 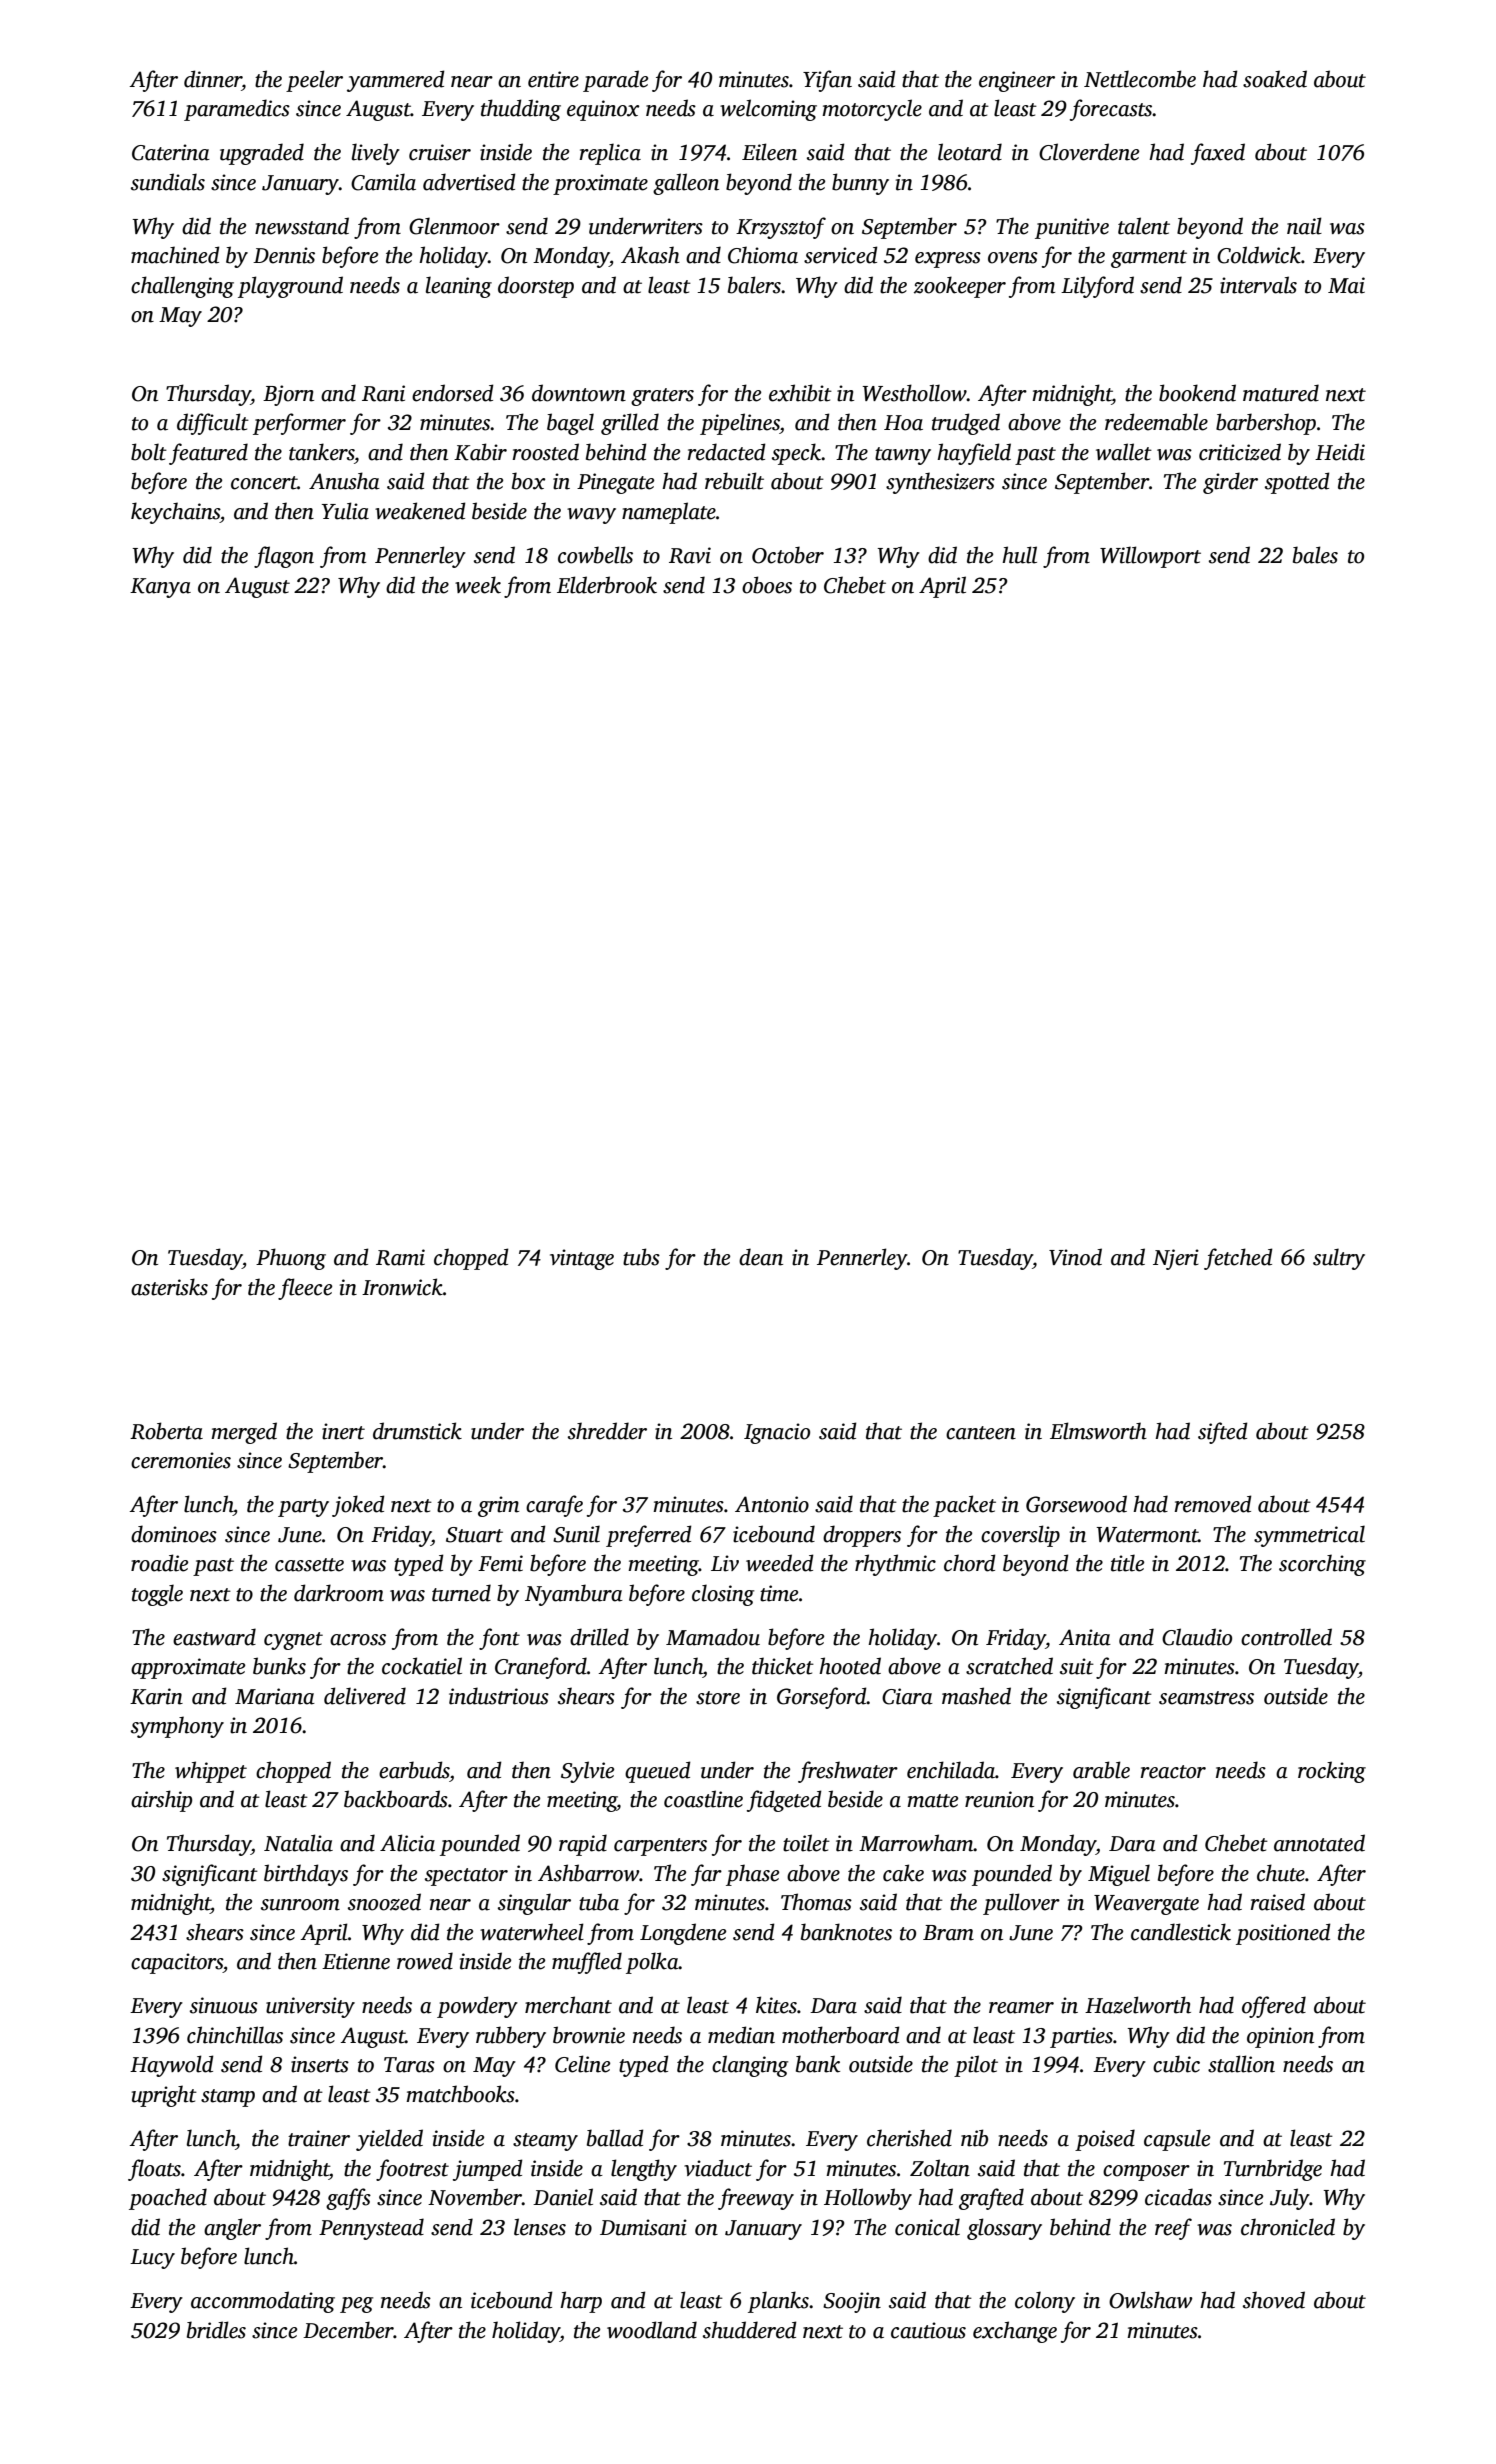 What do you see at coordinates (1273, 2170) in the screenshot?
I see `Turnbridge` at bounding box center [1273, 2170].
